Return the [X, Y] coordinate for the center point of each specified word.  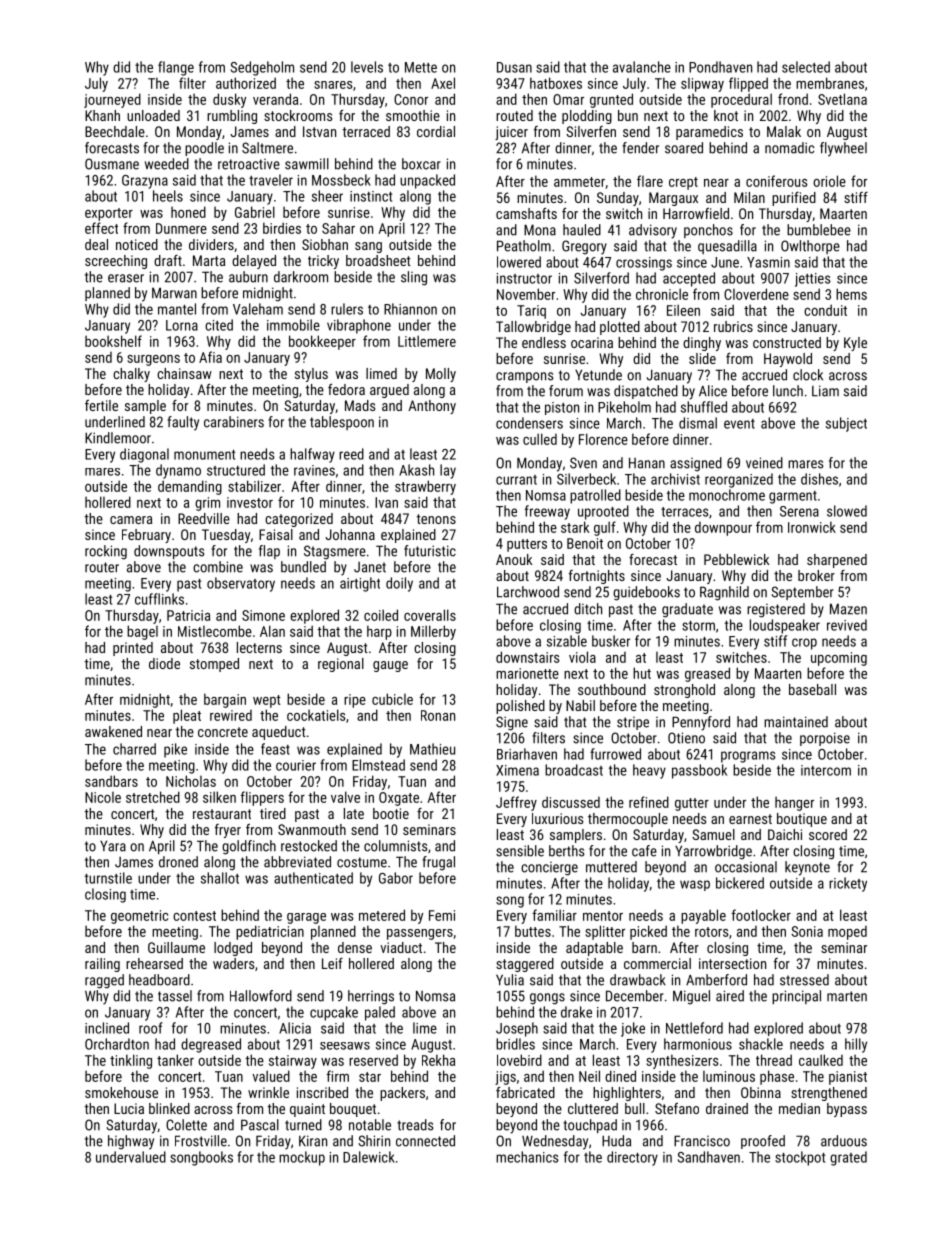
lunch [788, 391]
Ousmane [112, 164]
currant [516, 480]
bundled [303, 567]
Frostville [201, 1141]
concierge [549, 869]
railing [102, 965]
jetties [813, 280]
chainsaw [184, 373]
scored [828, 834]
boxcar [421, 164]
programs [748, 757]
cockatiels [316, 715]
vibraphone [359, 326]
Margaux [673, 199]
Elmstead [378, 765]
